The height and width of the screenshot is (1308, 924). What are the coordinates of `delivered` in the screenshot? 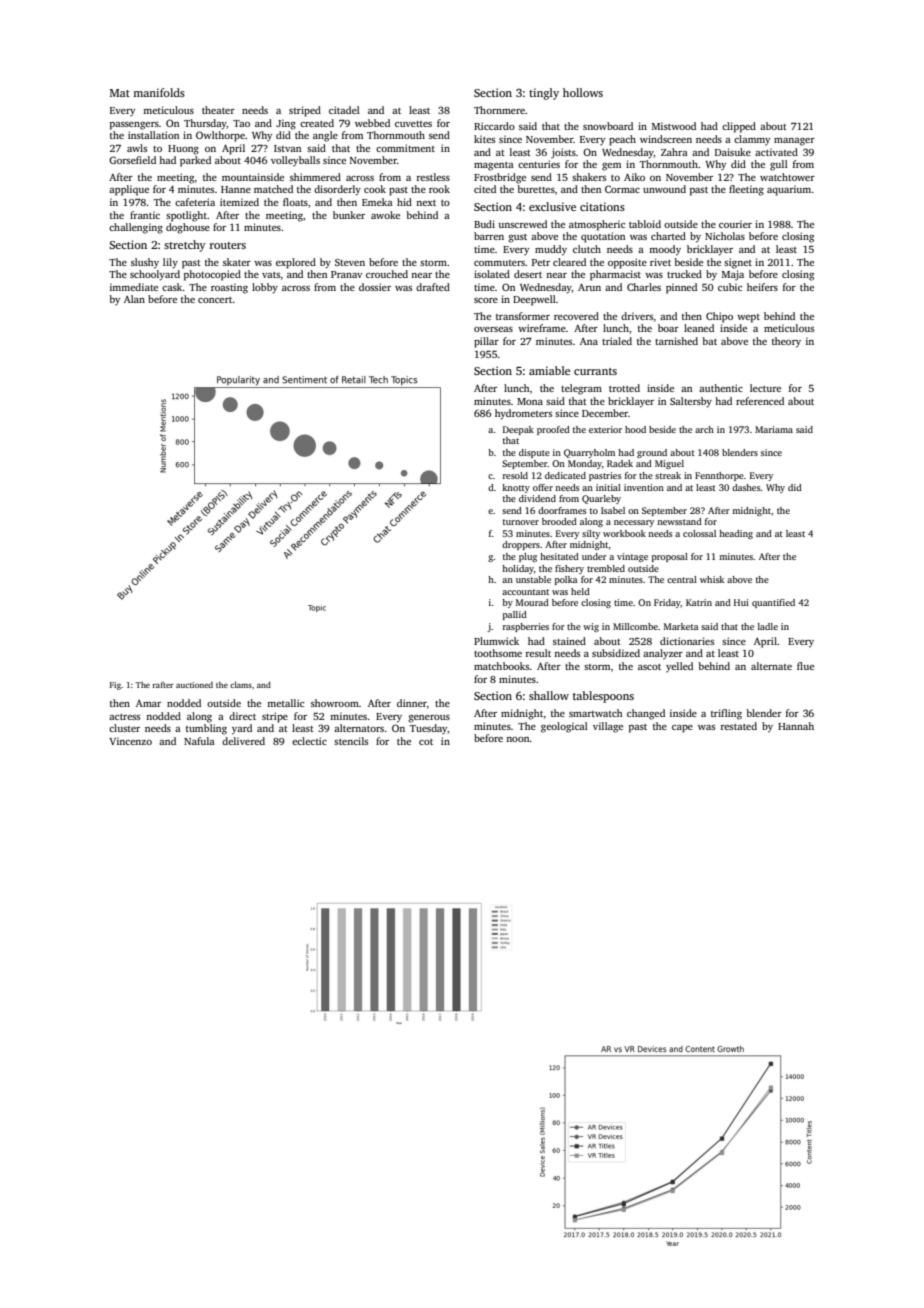 It's located at (243, 741).
